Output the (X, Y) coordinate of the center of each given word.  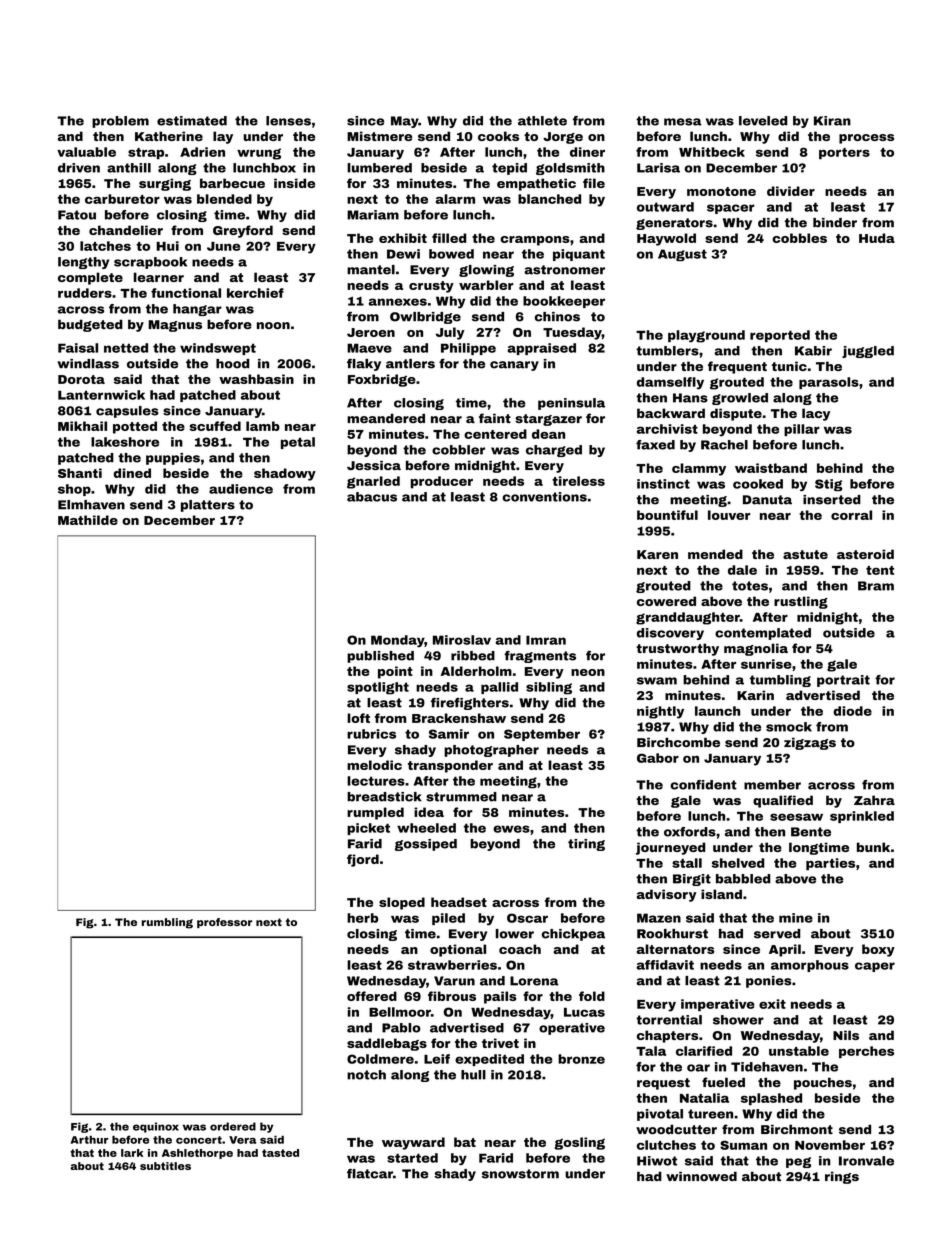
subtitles (165, 1166)
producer (442, 482)
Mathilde (88, 520)
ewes (511, 829)
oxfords (690, 832)
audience (241, 489)
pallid (499, 688)
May (405, 122)
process (866, 139)
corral (851, 515)
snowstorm (520, 1174)
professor (224, 923)
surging (165, 184)
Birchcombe (678, 742)
